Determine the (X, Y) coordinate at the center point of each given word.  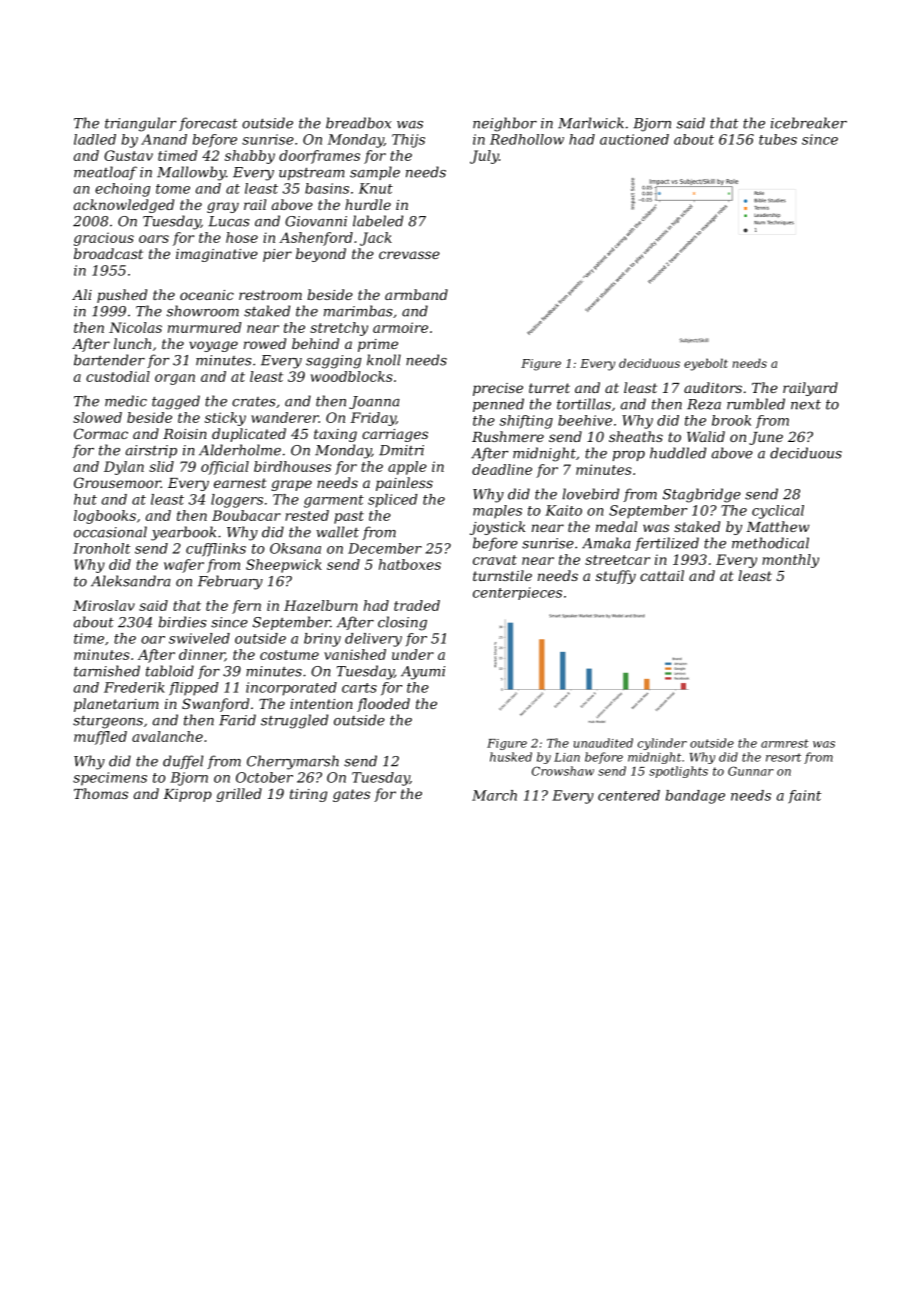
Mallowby (191, 173)
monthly (790, 561)
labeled (378, 221)
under (413, 654)
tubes (778, 139)
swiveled (199, 638)
